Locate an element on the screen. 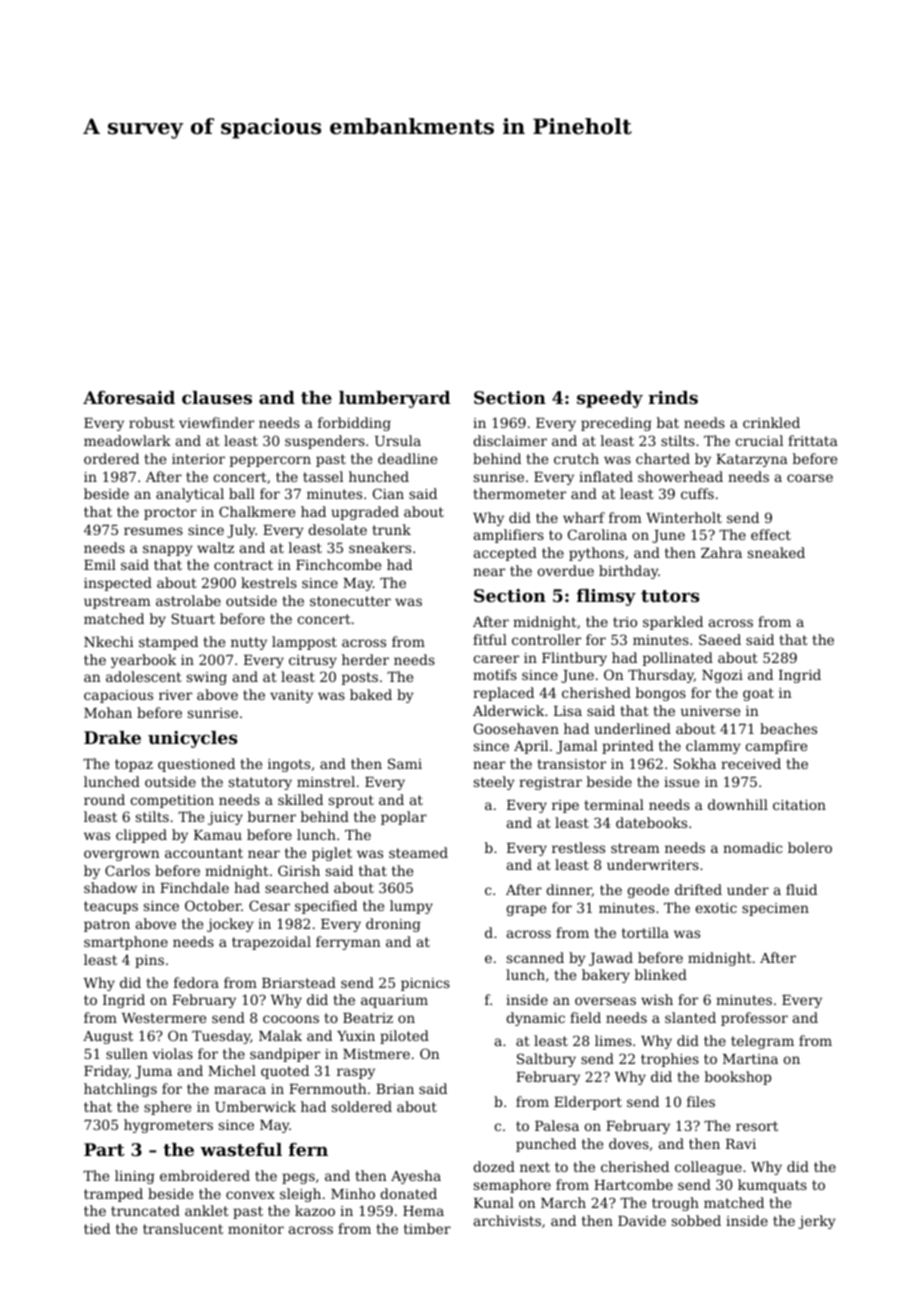 The image size is (924, 1308). lumberyard is located at coordinates (394, 399).
